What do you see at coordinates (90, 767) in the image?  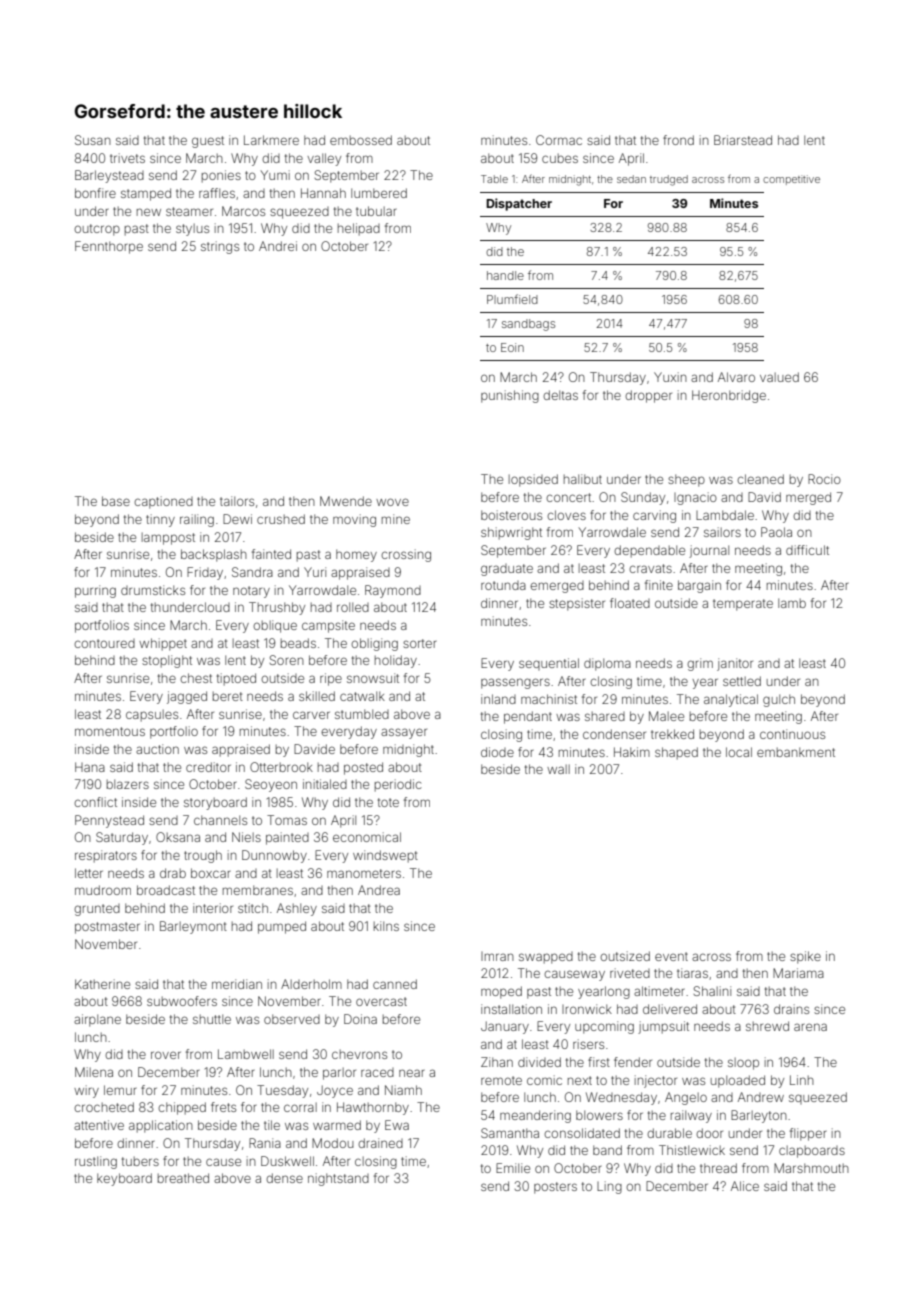 I see `Hana` at bounding box center [90, 767].
